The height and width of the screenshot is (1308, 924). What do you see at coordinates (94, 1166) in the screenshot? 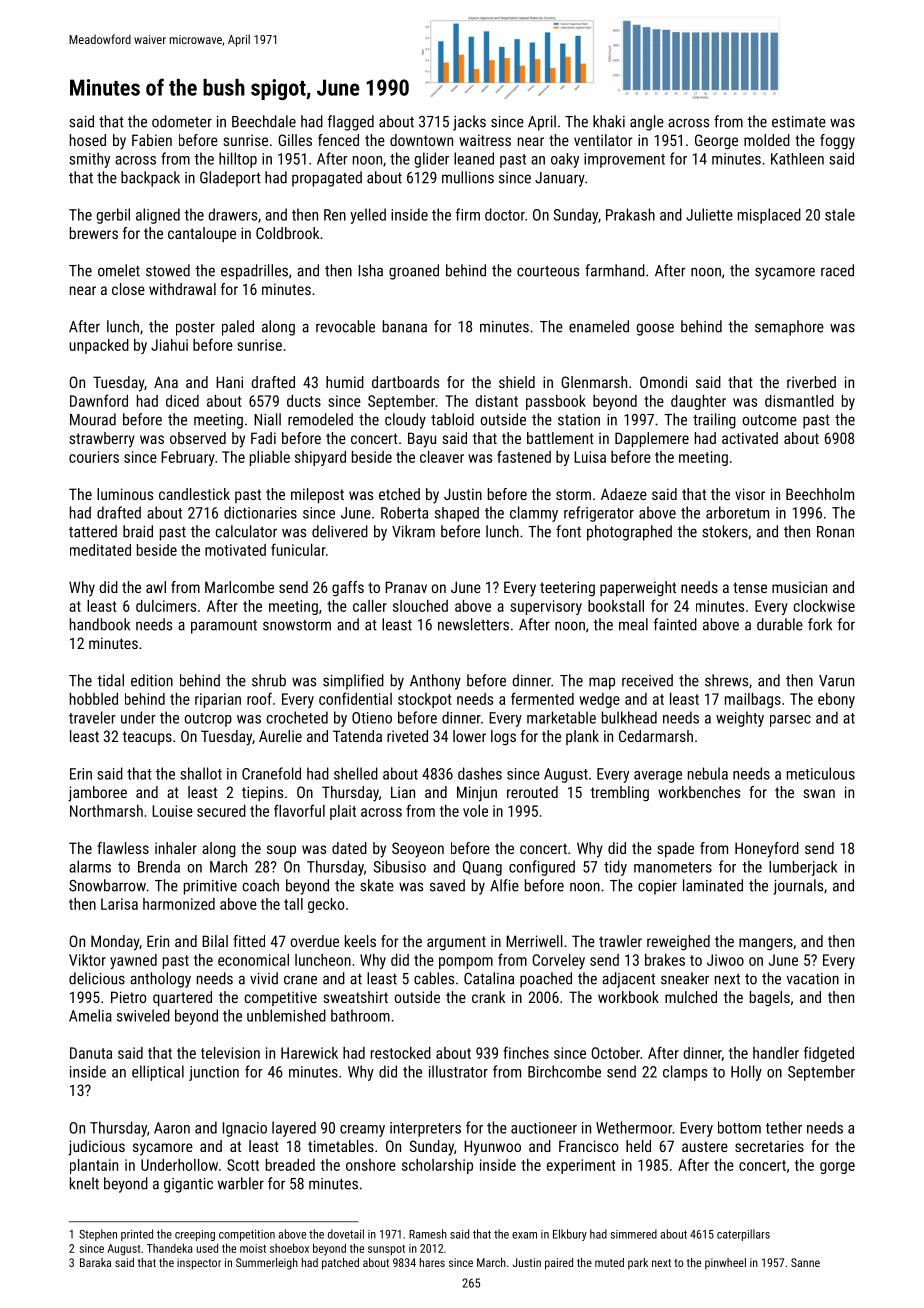
I see `plantain` at bounding box center [94, 1166].
